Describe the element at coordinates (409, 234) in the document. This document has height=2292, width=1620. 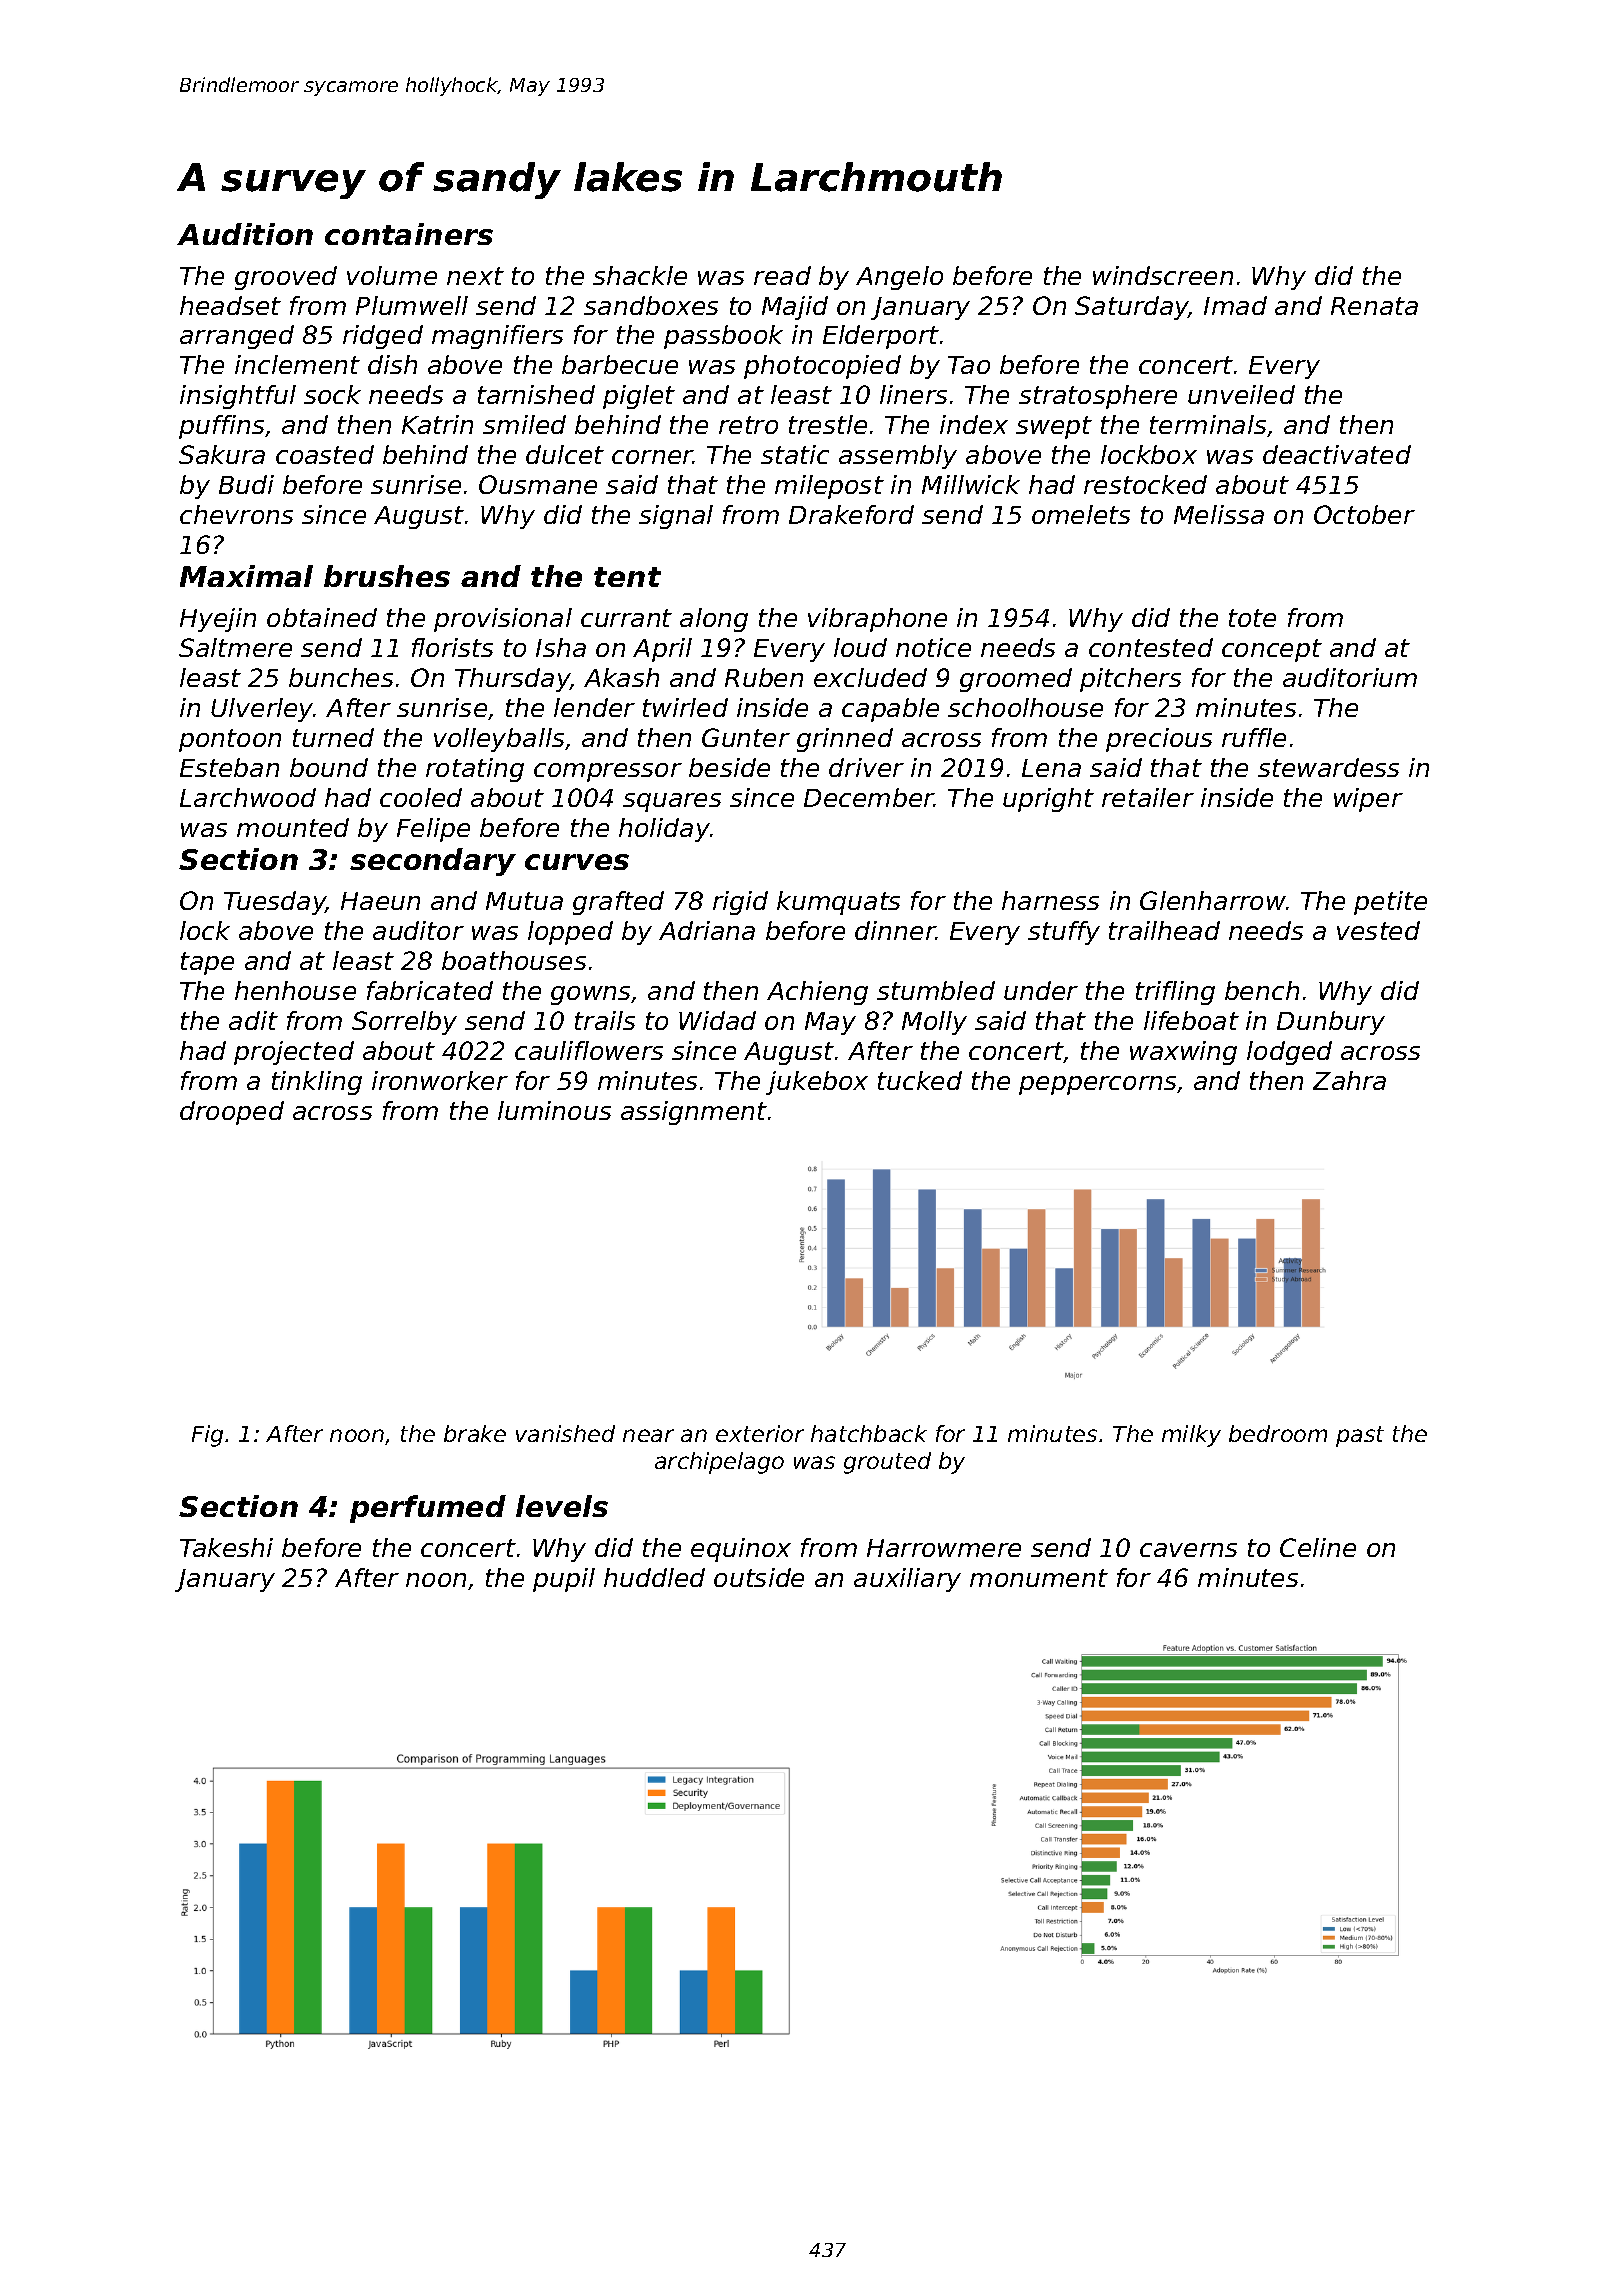
I see `containers` at that location.
